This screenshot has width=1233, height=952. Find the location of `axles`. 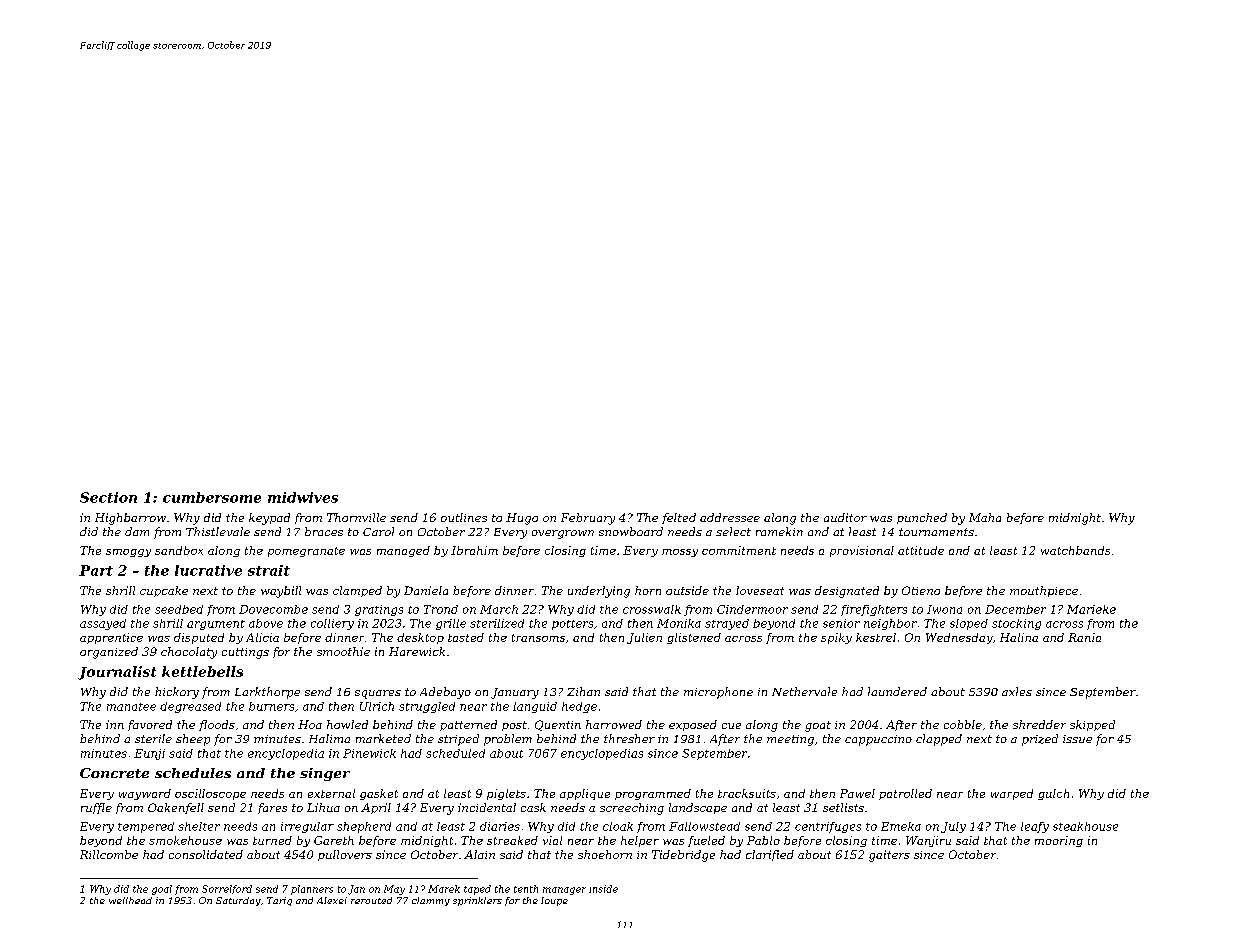

axles is located at coordinates (1017, 691).
